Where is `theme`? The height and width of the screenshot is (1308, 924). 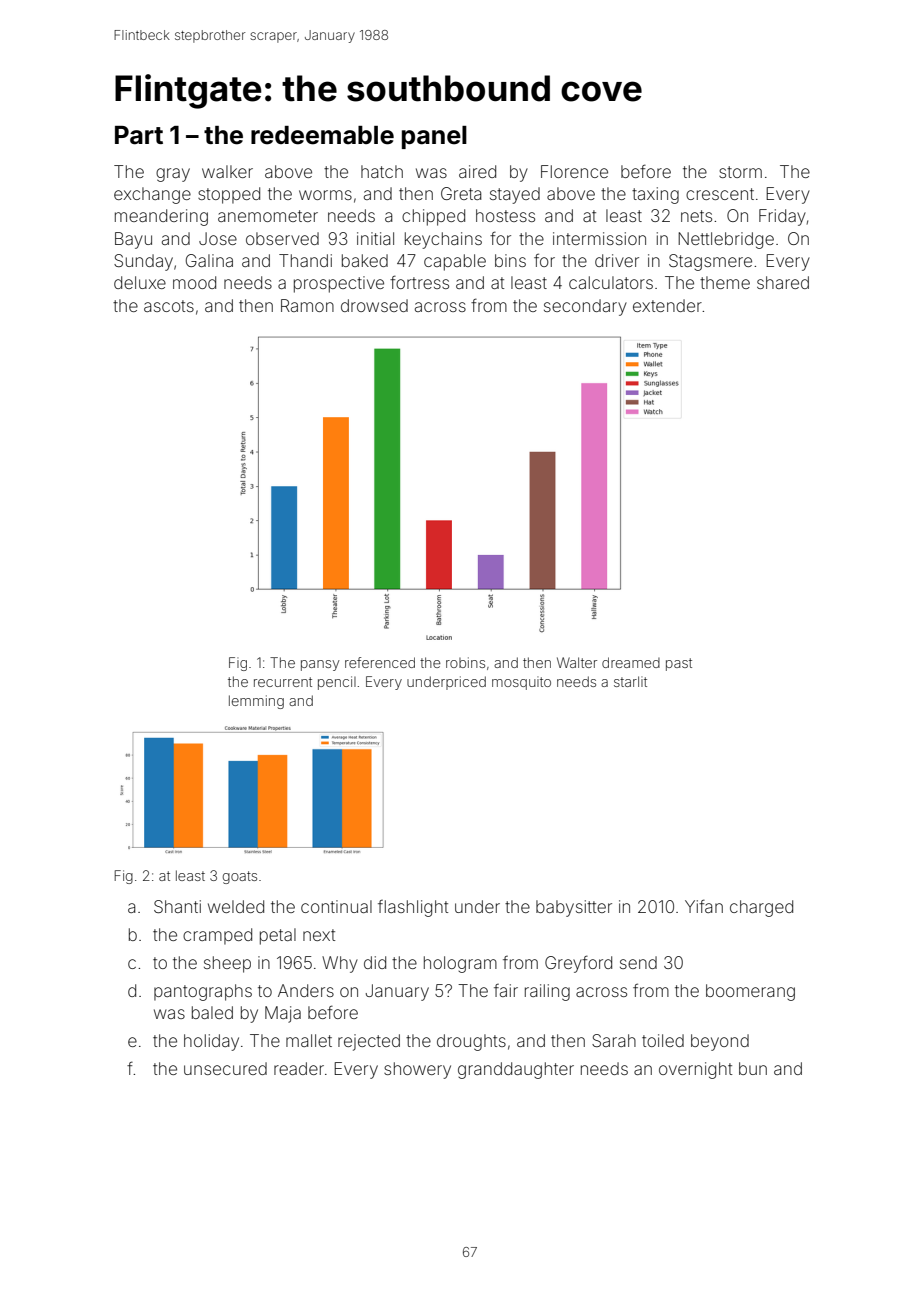
theme is located at coordinates (725, 282).
